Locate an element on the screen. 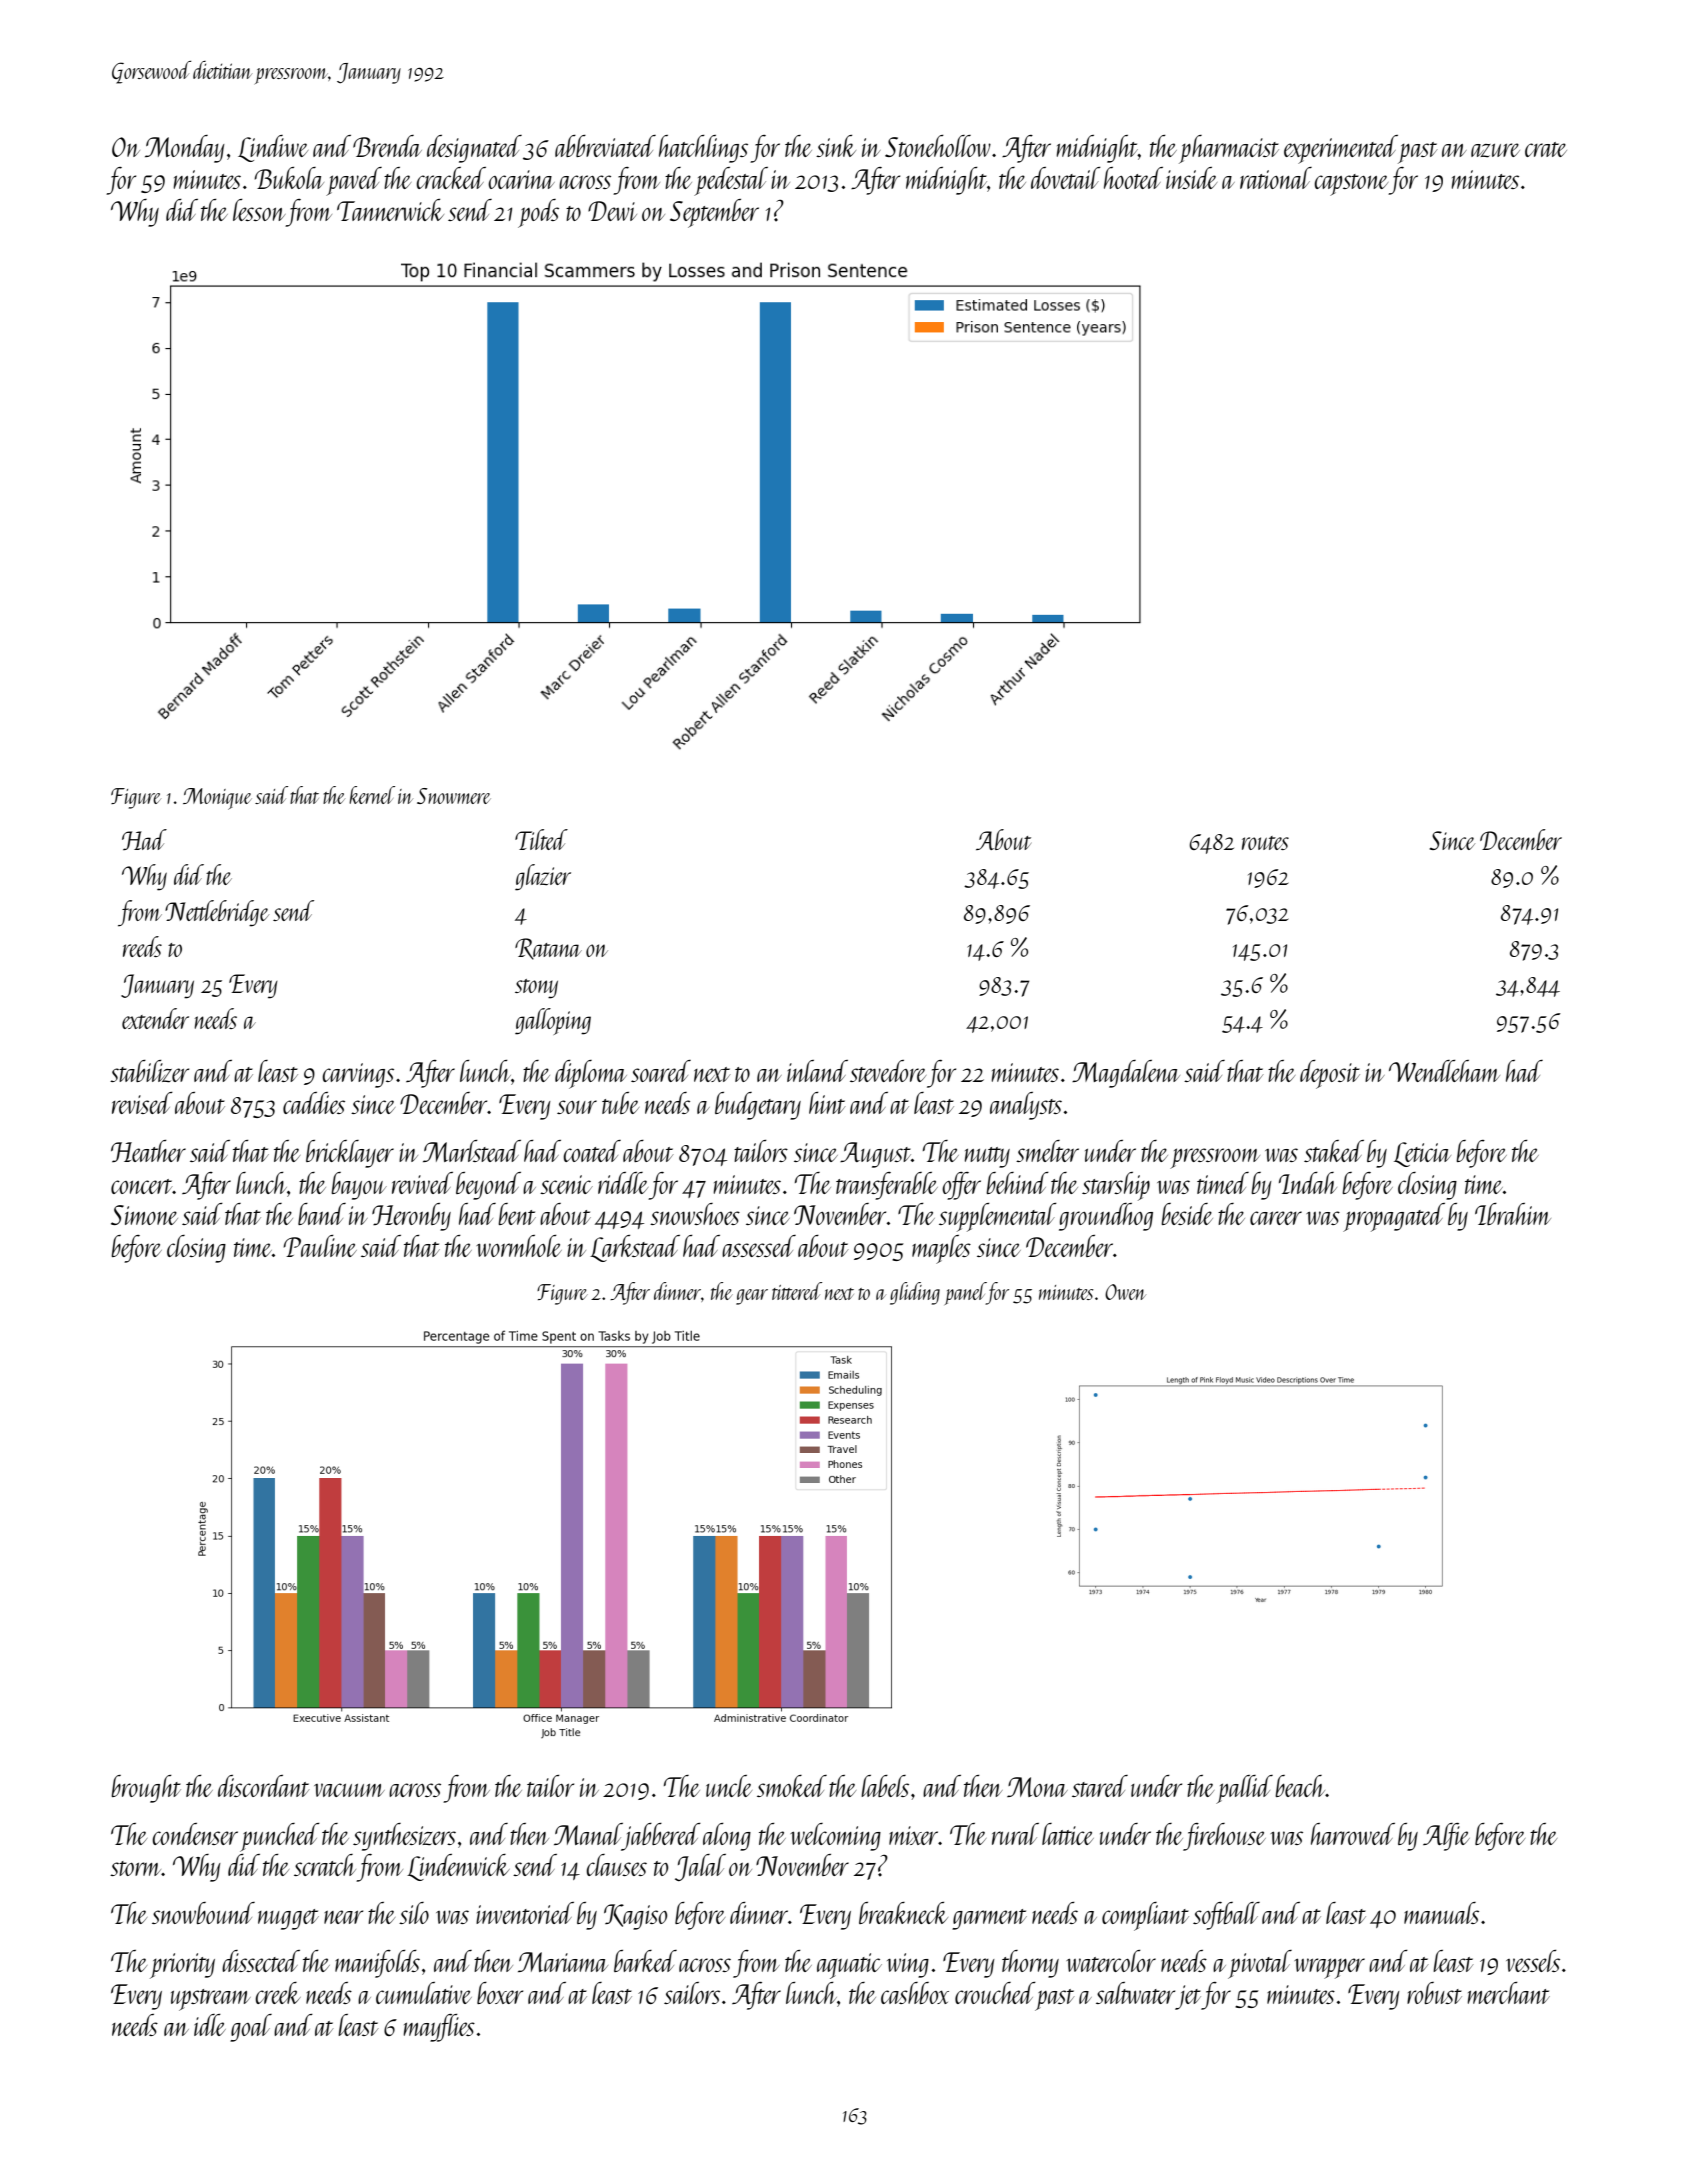 The height and width of the screenshot is (2178, 1683). lesson is located at coordinates (259, 210).
